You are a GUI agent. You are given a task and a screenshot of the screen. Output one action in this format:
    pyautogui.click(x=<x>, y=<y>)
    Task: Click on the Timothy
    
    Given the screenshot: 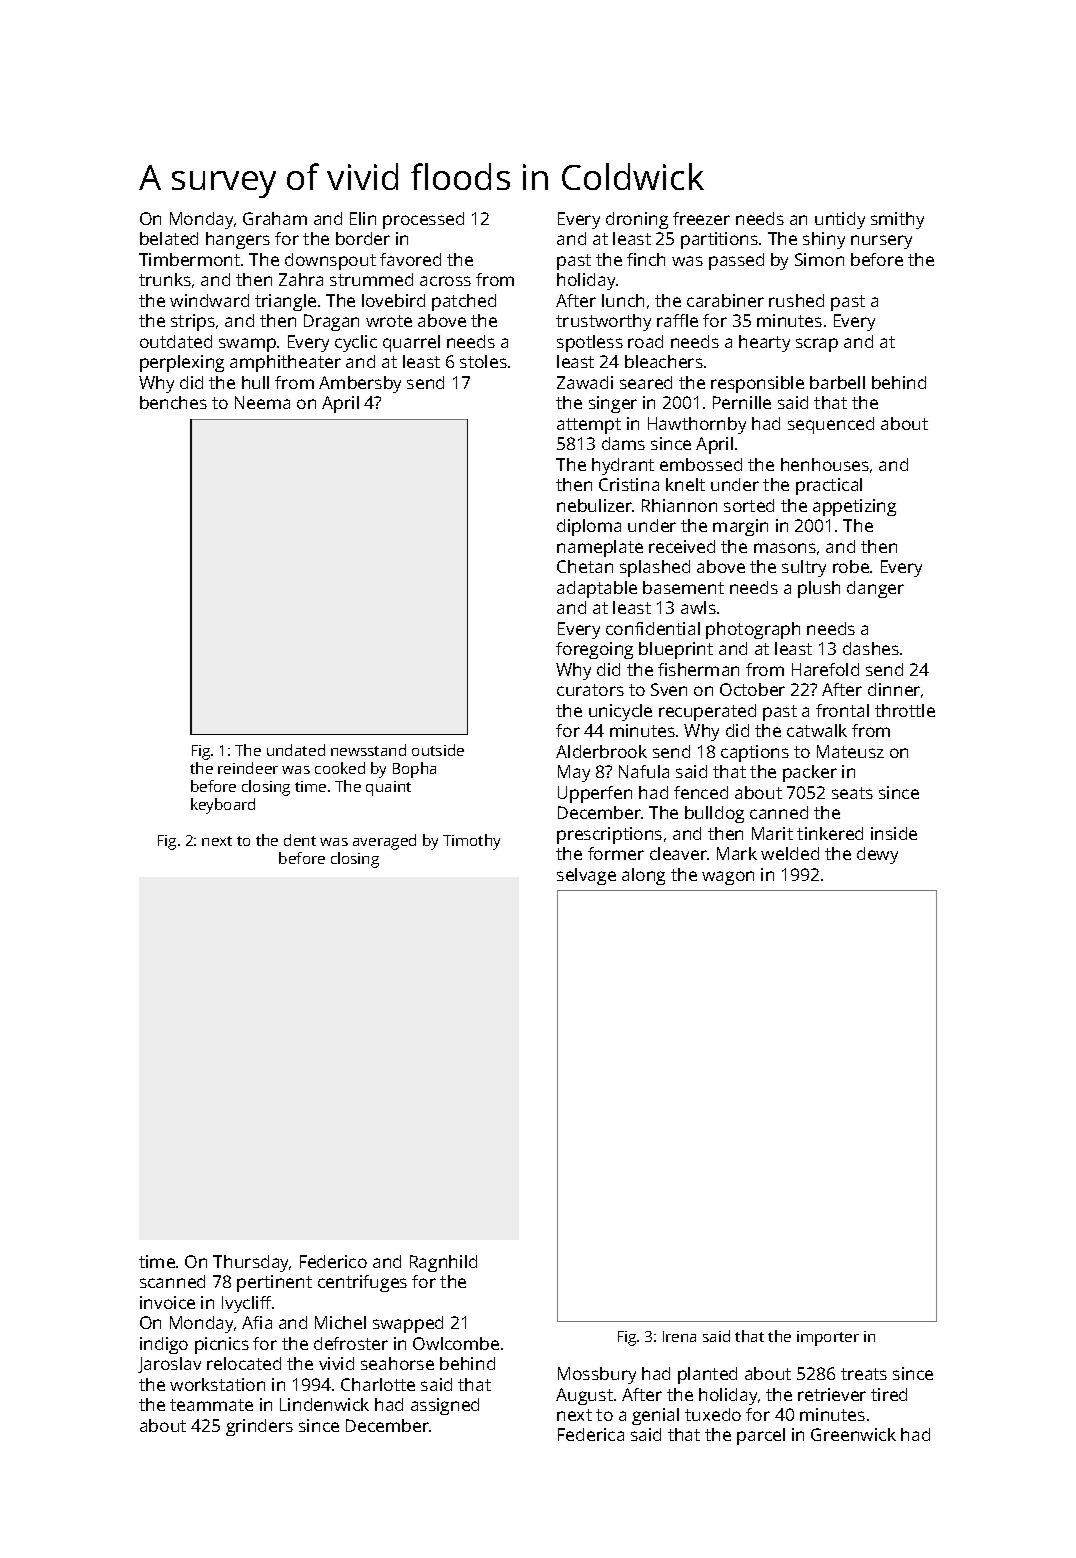 What is the action you would take?
    pyautogui.click(x=471, y=842)
